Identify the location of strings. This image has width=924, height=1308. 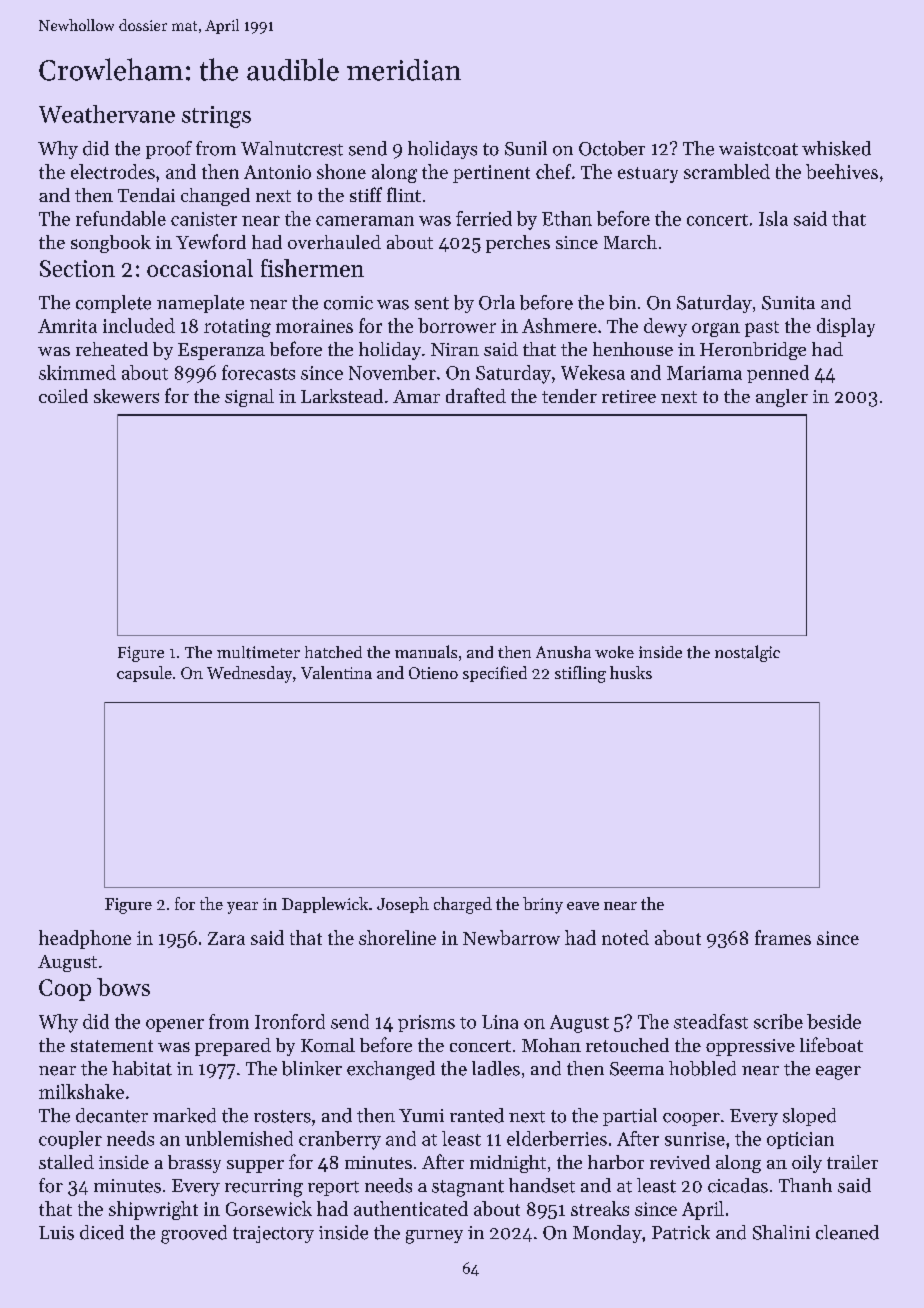
(216, 117).
